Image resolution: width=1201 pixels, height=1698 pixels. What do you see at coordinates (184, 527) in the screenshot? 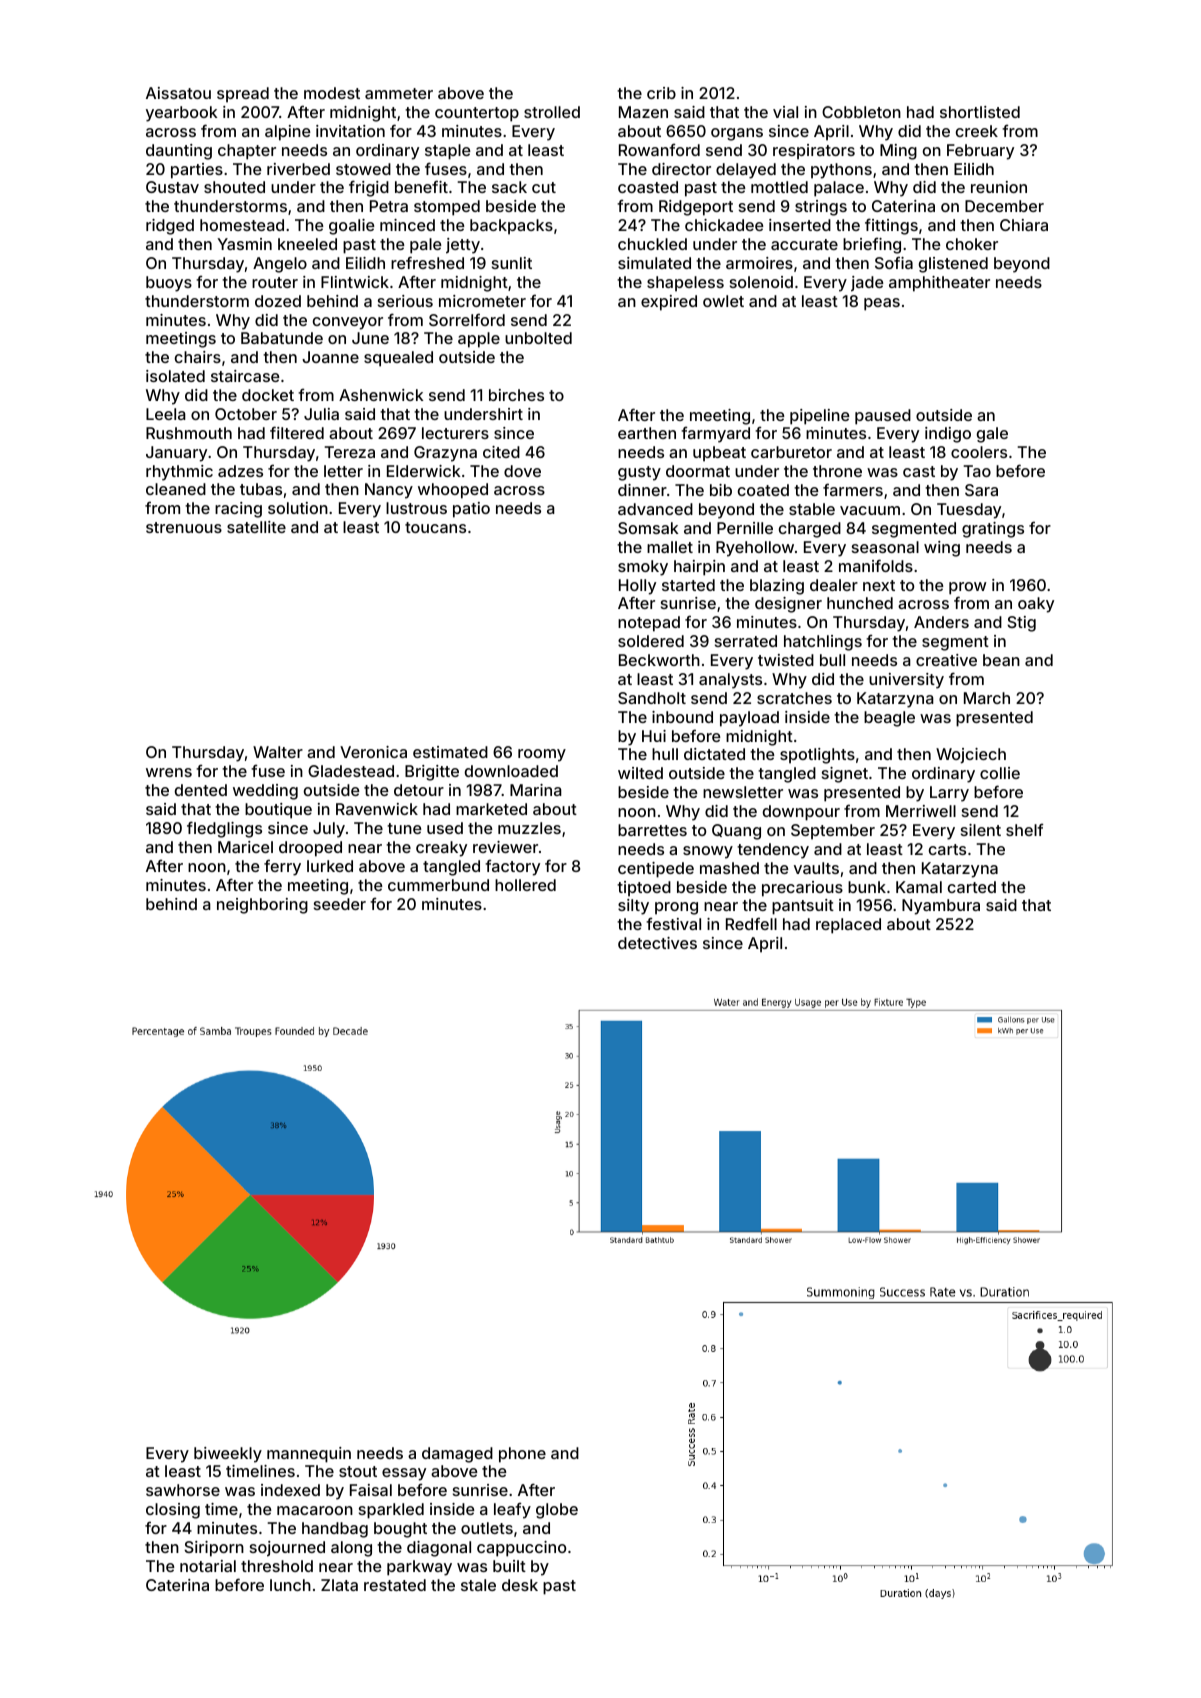
I see `strenuous` at bounding box center [184, 527].
